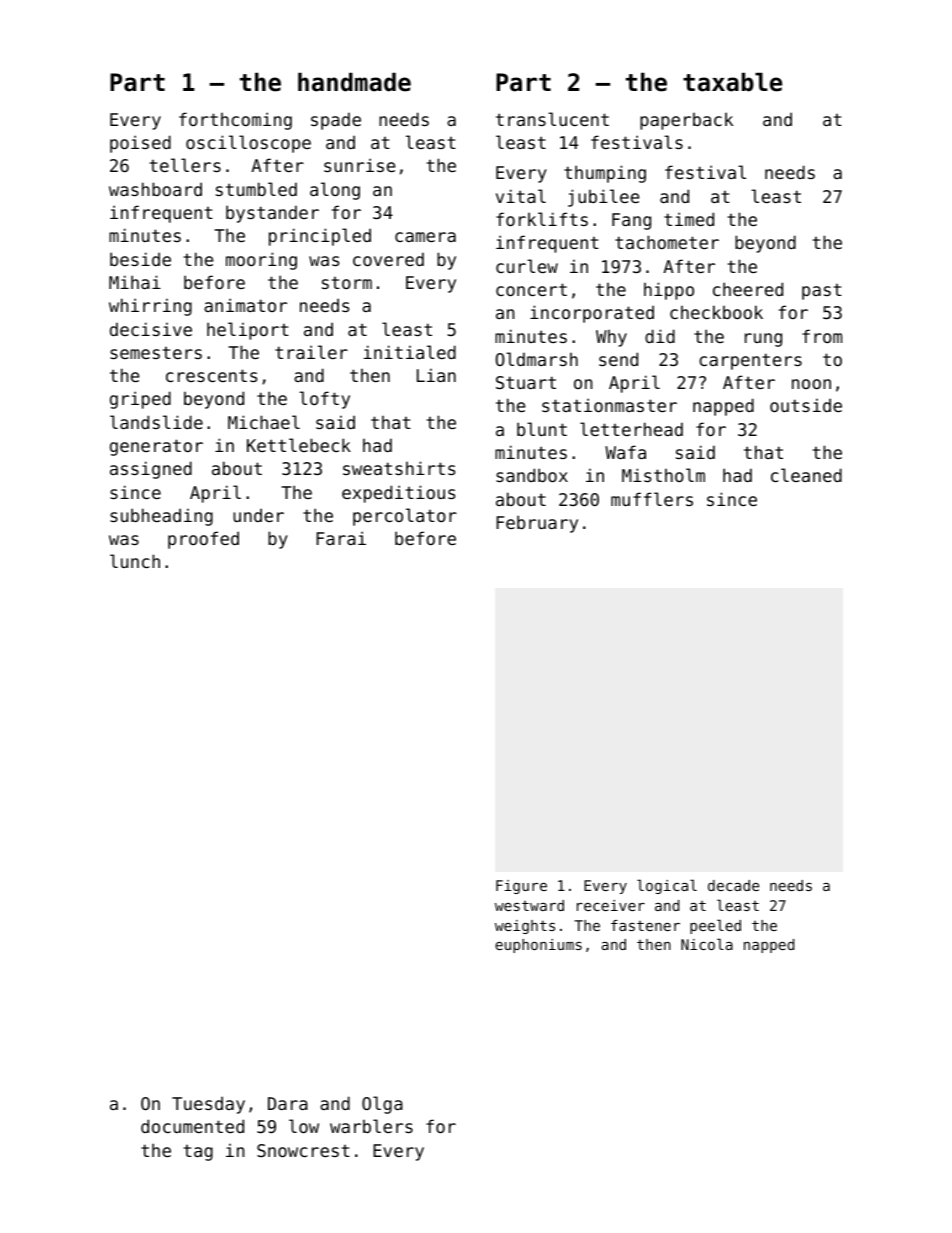 This screenshot has height=1233, width=952. Describe the element at coordinates (652, 499) in the screenshot. I see `mufflers` at that location.
